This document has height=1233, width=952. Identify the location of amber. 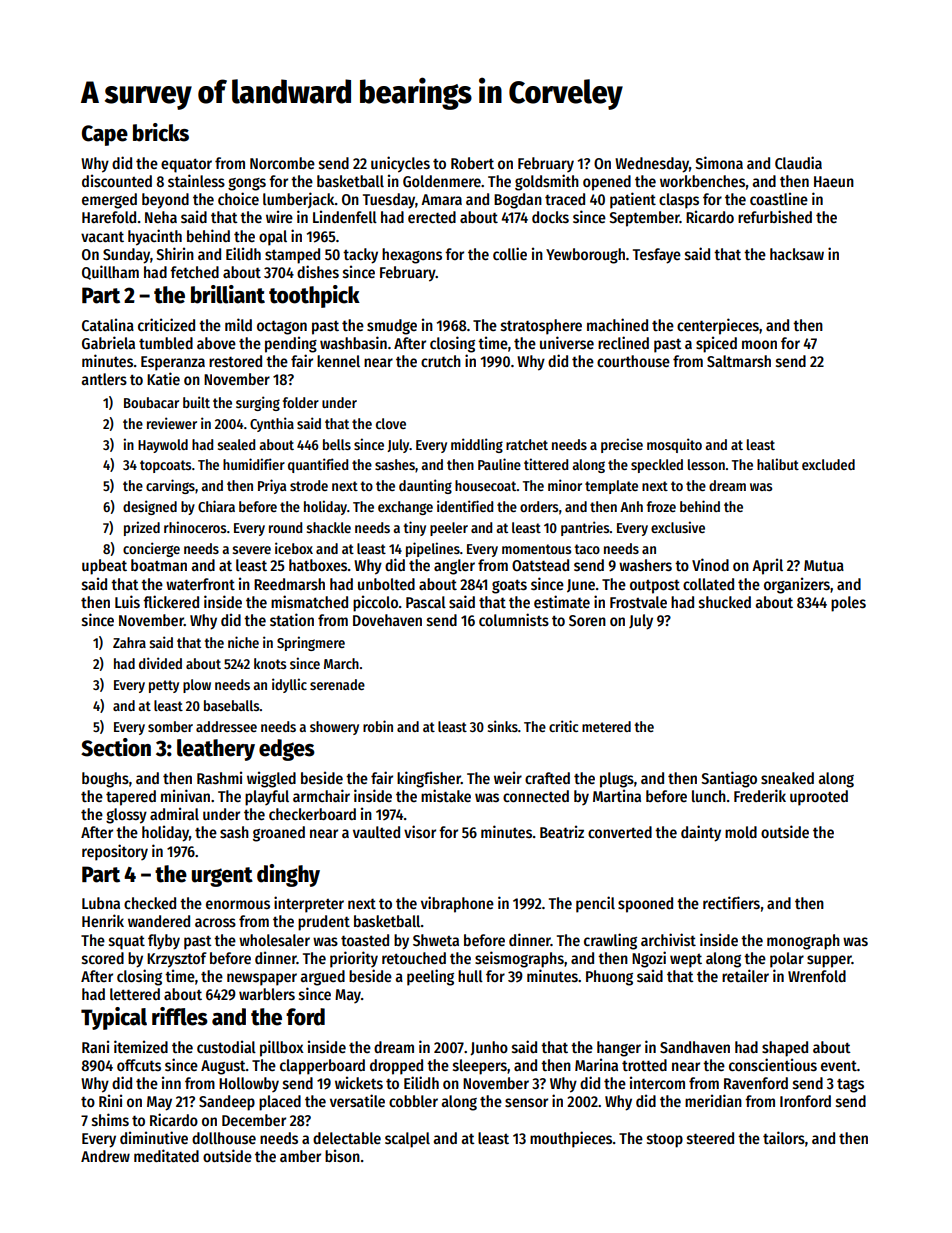
(300, 1156).
